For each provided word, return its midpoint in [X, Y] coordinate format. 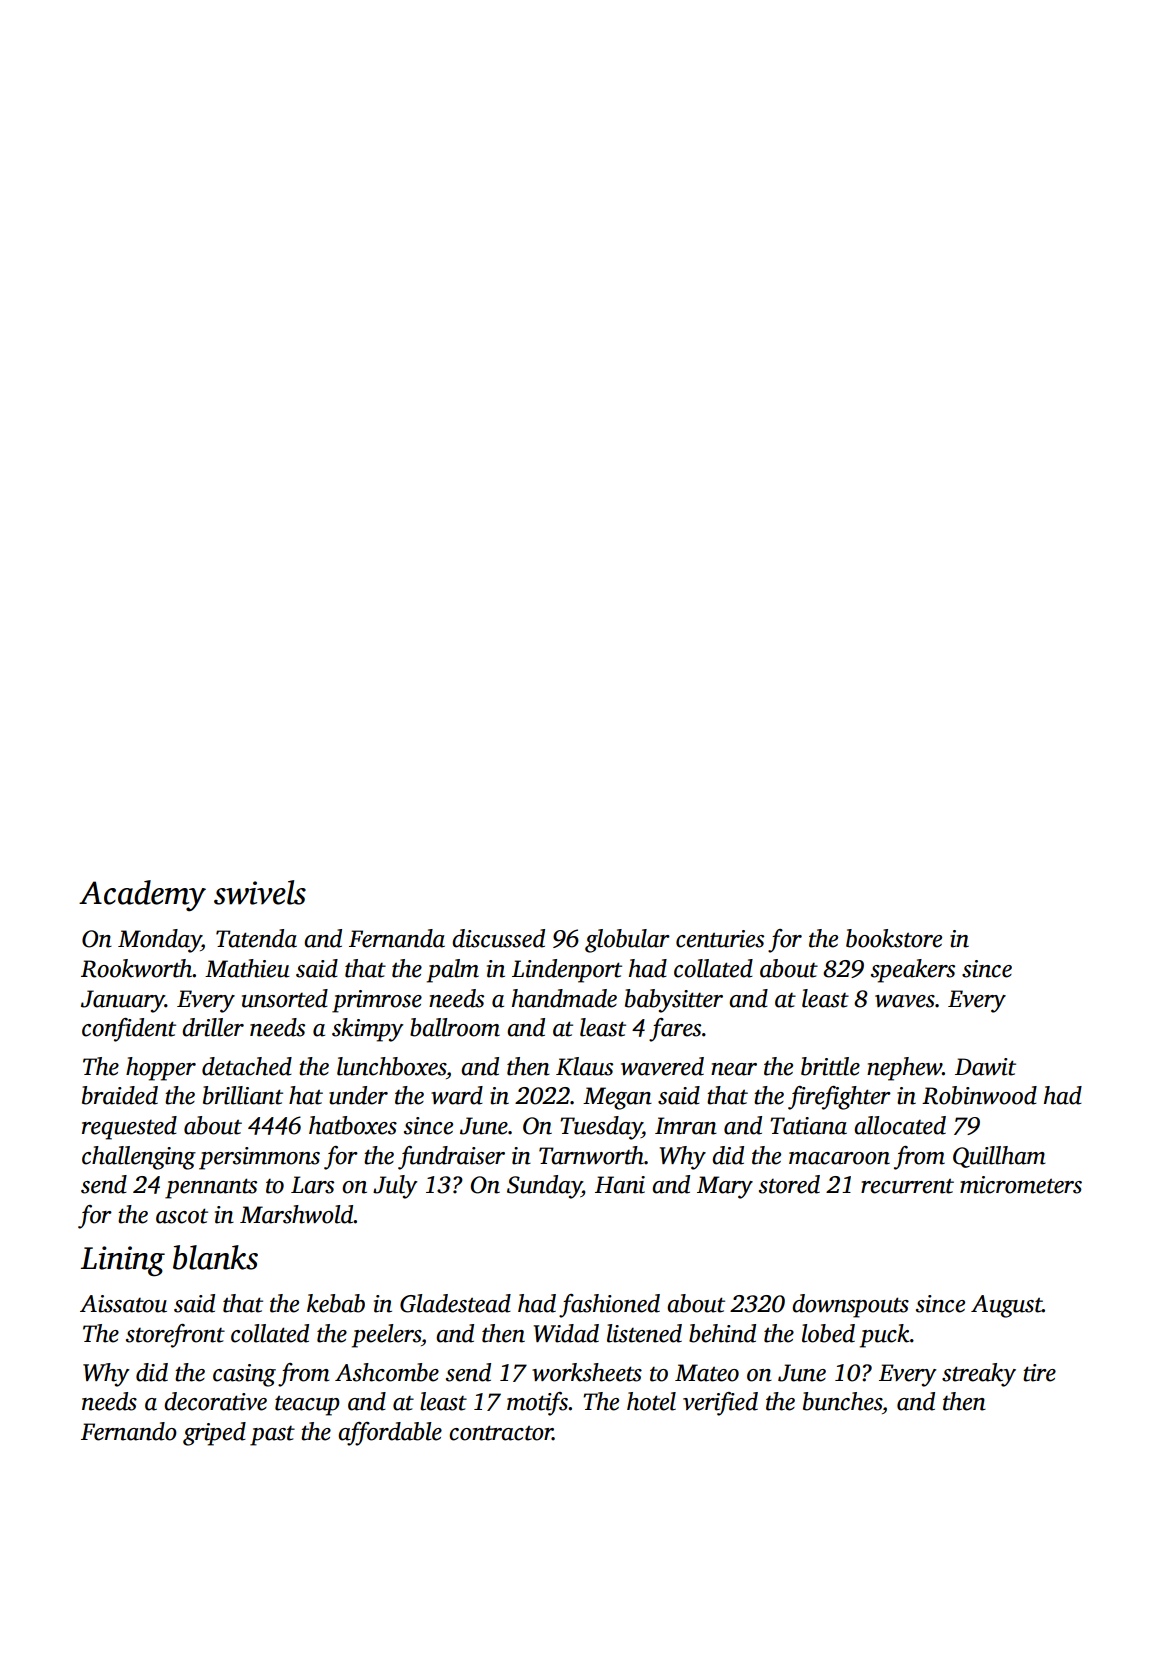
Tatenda [256, 938]
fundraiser [451, 1158]
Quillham [999, 1157]
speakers [913, 971]
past [272, 1436]
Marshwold [297, 1214]
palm [453, 971]
